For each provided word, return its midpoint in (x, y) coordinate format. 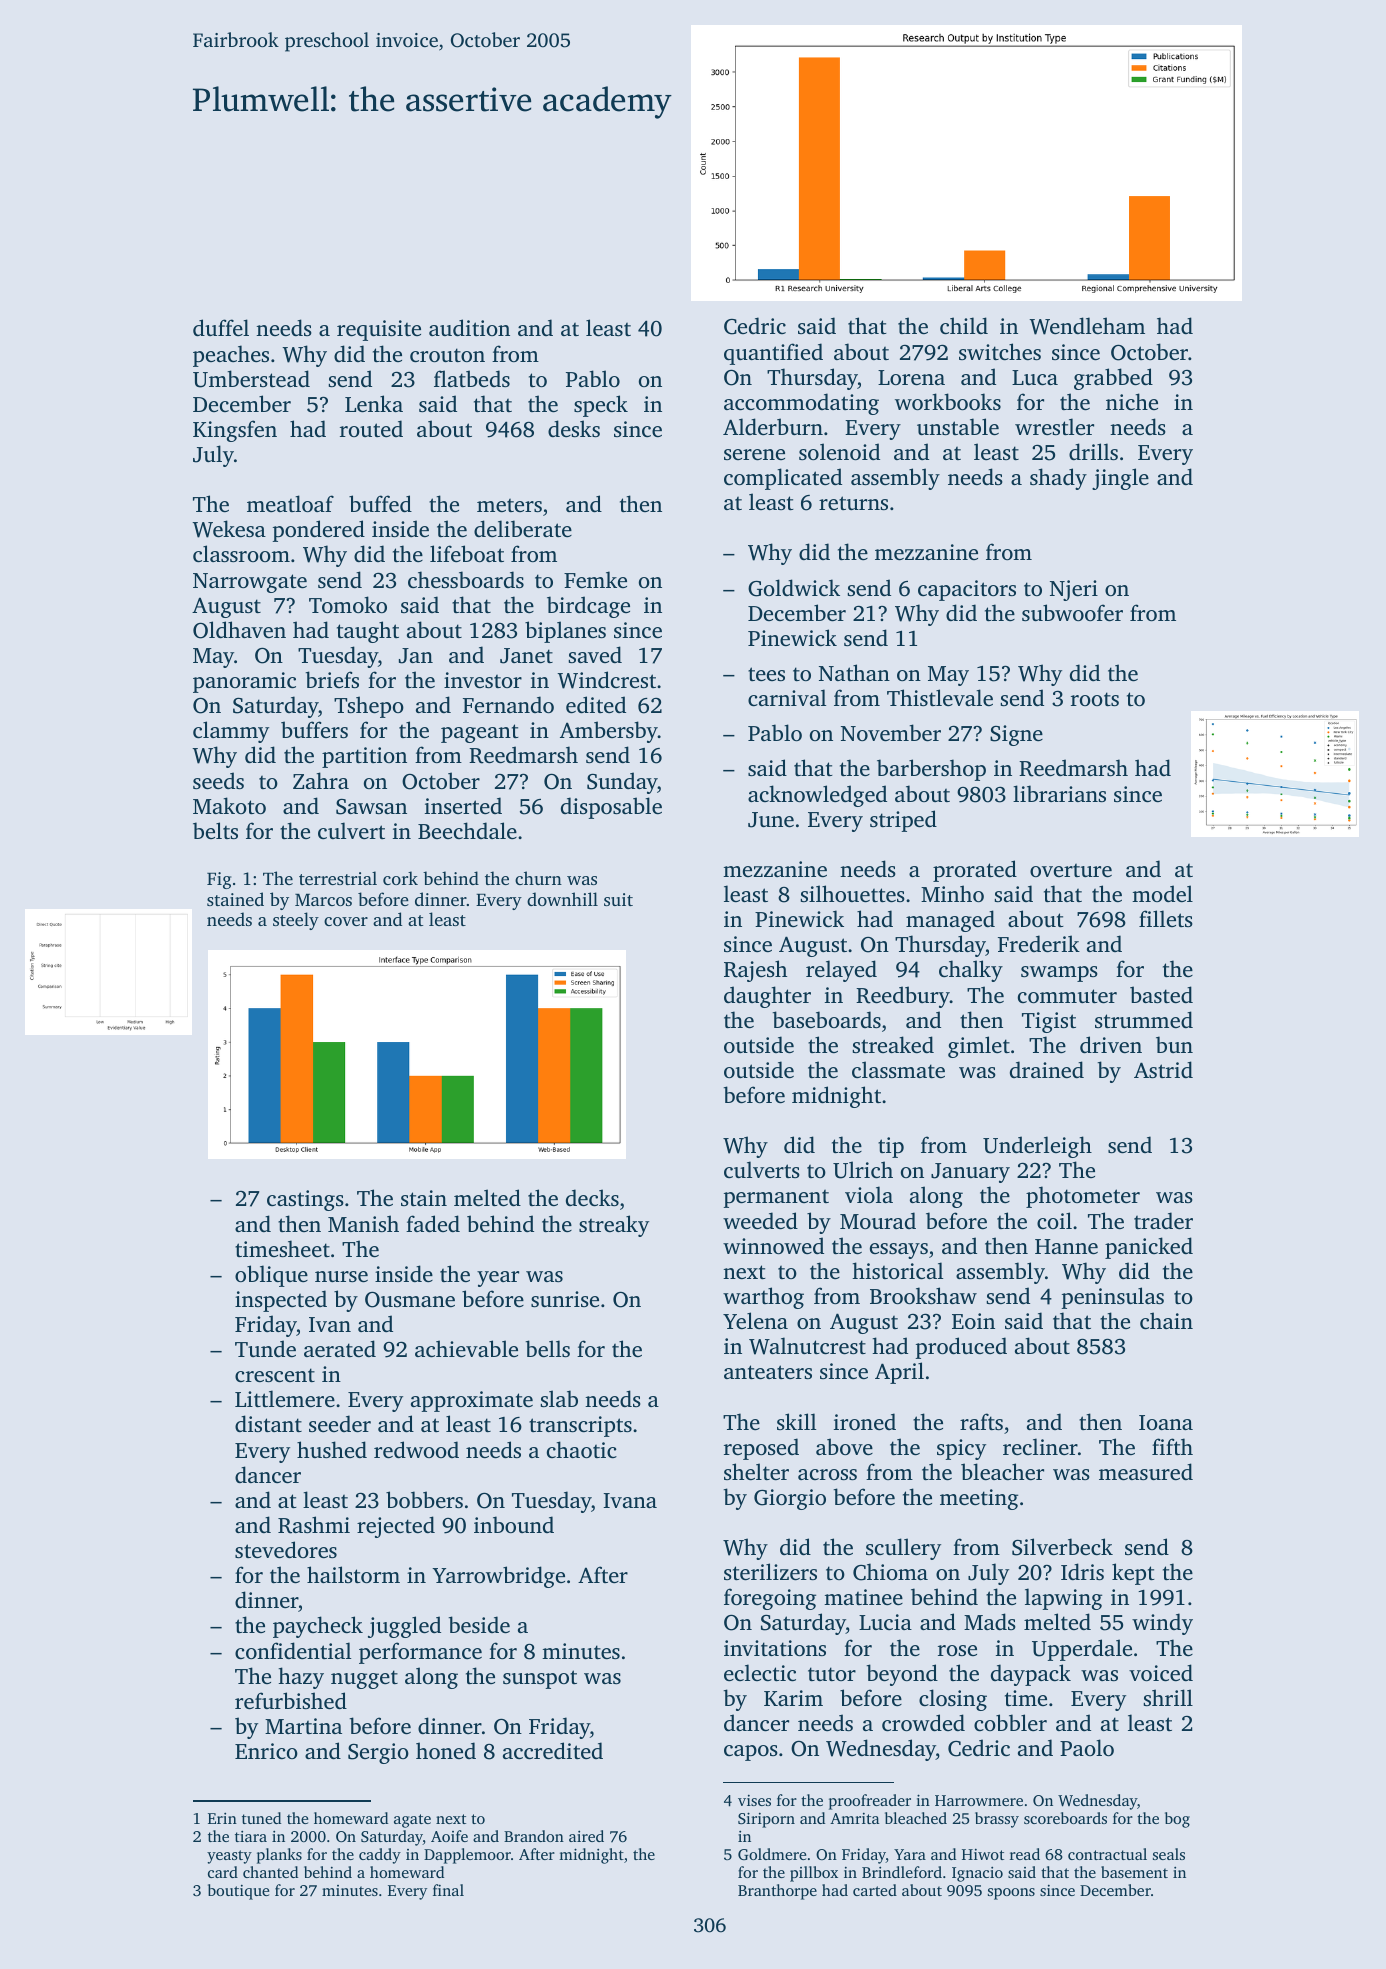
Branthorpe (777, 1892)
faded (433, 1223)
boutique (238, 1892)
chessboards (466, 579)
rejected (396, 1527)
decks (592, 1197)
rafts (981, 1421)
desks (574, 428)
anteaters (768, 1372)
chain (1166, 1320)
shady (1058, 479)
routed (371, 428)
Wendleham (1087, 326)
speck (601, 406)
